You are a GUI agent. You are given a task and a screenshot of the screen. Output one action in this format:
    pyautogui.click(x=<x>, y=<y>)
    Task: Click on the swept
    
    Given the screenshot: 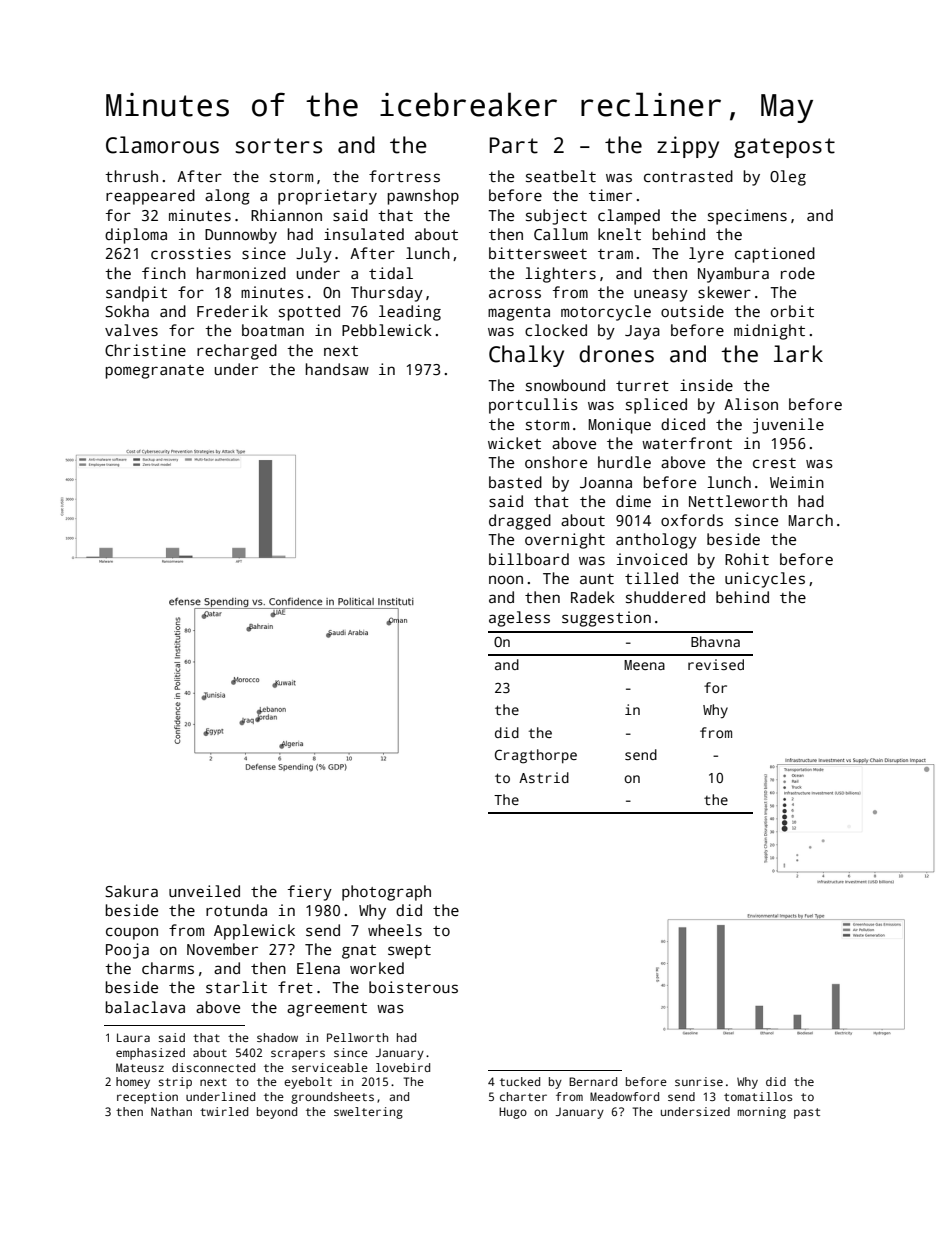 What is the action you would take?
    pyautogui.click(x=409, y=952)
